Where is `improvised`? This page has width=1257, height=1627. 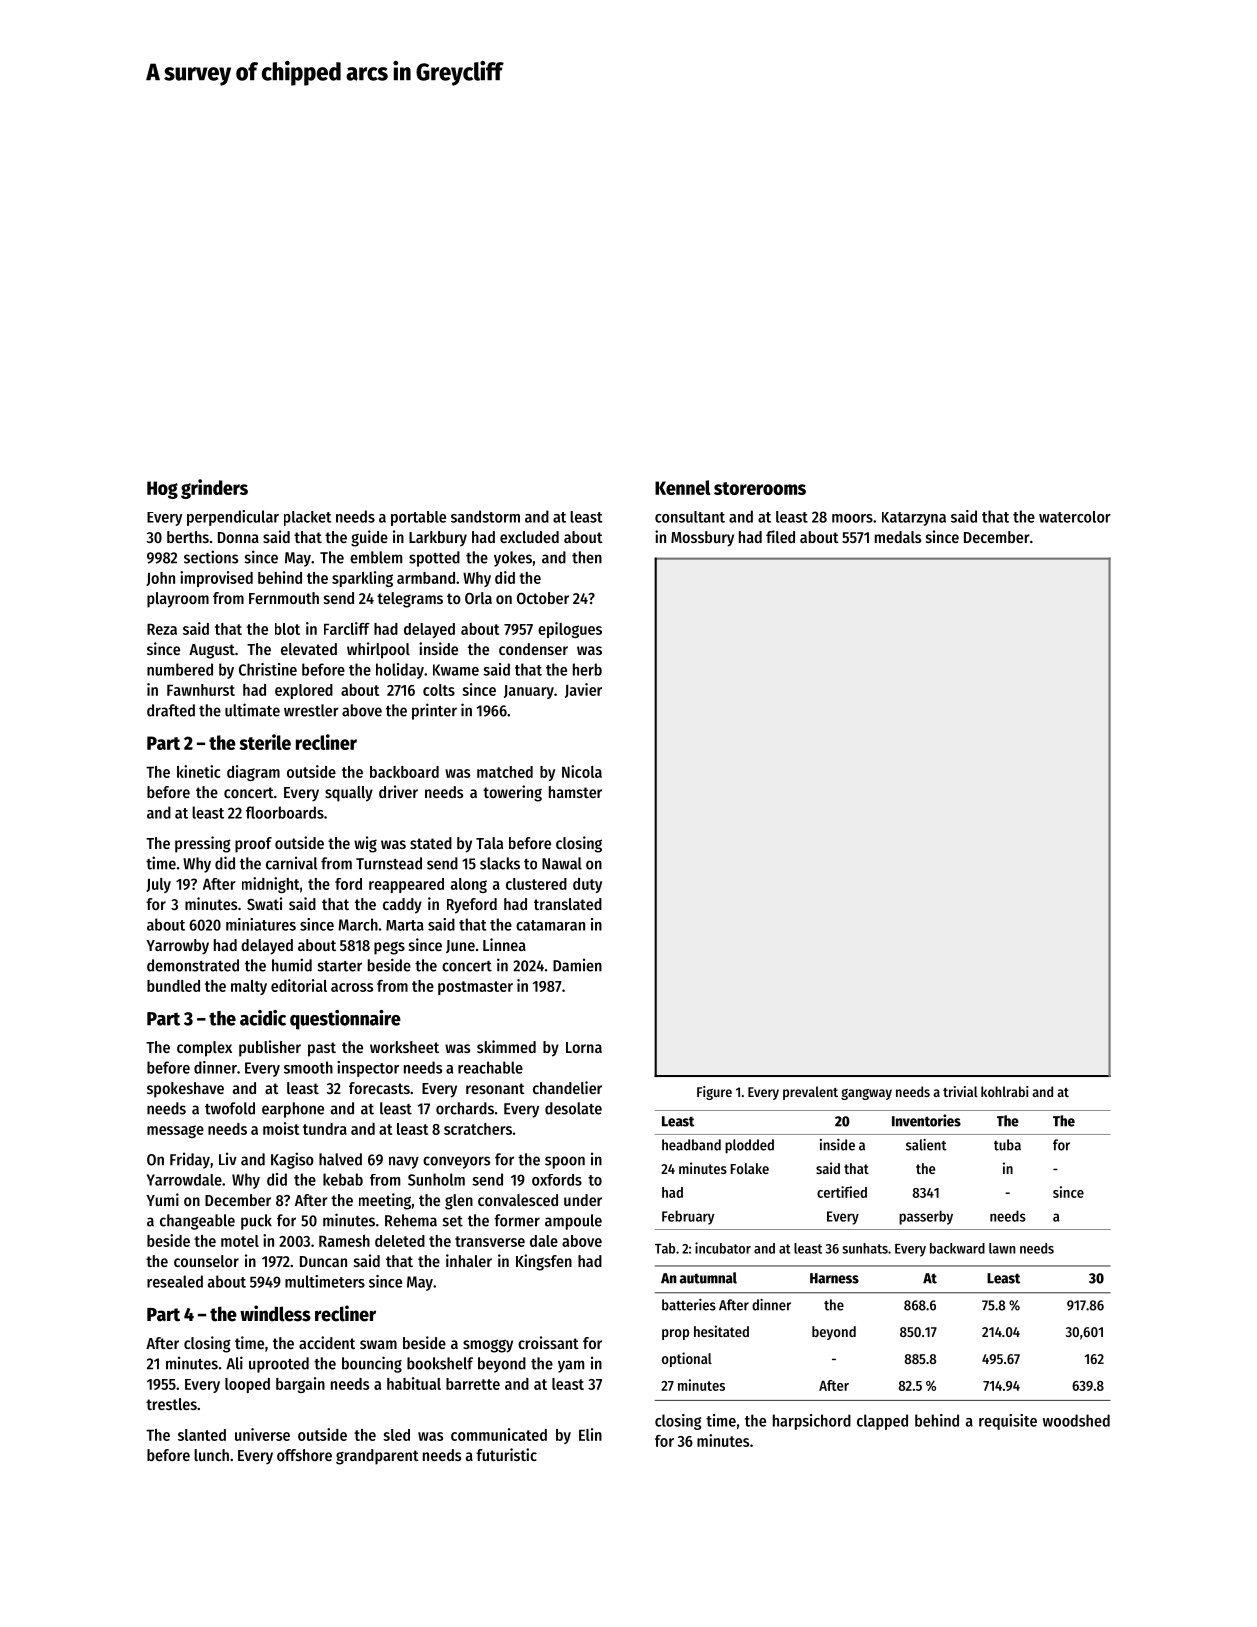 improvised is located at coordinates (216, 579).
